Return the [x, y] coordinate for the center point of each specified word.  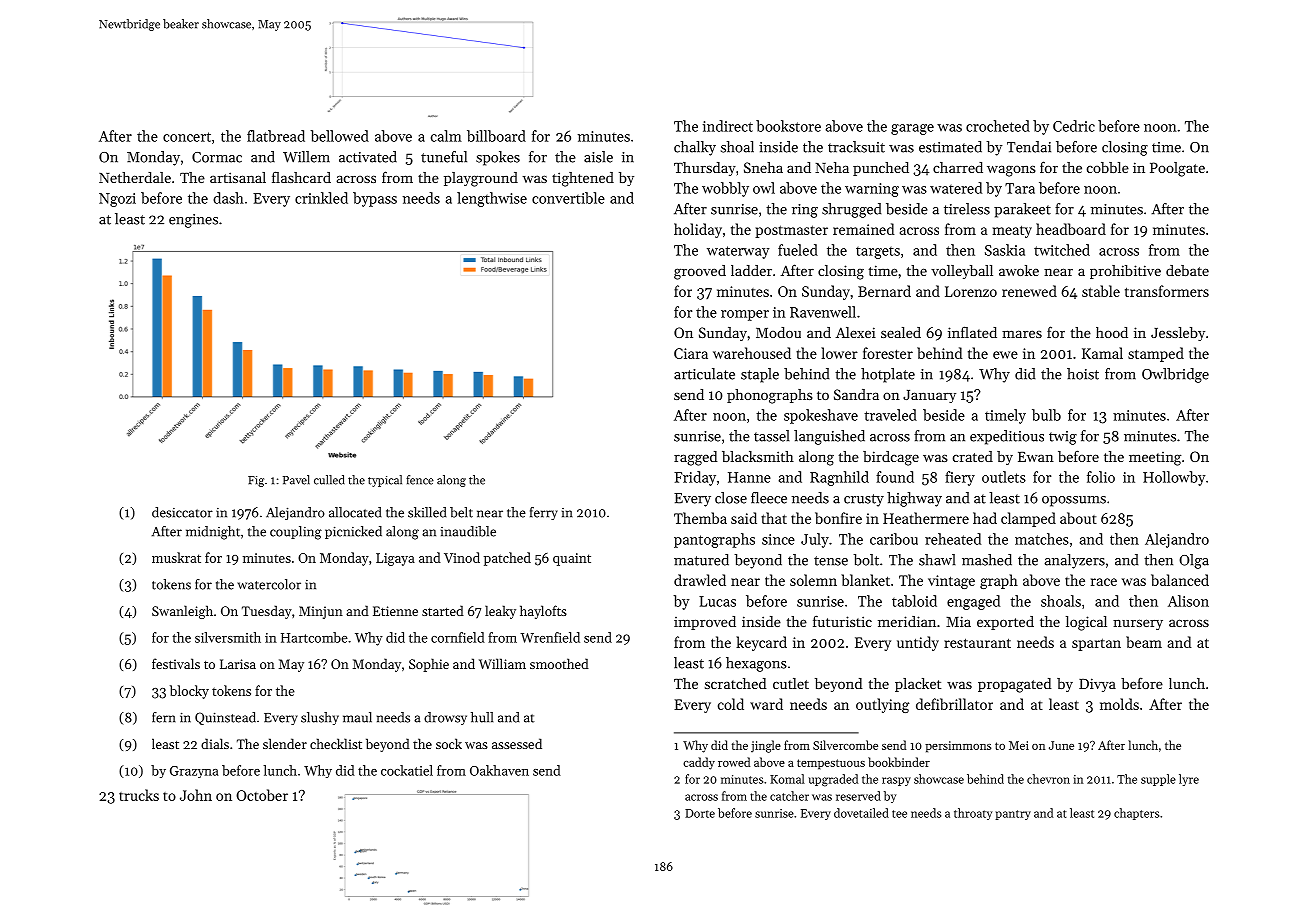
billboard [496, 136]
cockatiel [407, 770]
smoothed [559, 663]
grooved [700, 272]
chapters [1136, 814]
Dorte [700, 813]
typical [385, 481]
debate [1187, 270]
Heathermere [926, 518]
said [744, 518]
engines [193, 221]
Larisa [238, 664]
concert [187, 137]
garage [912, 129]
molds [1119, 704]
